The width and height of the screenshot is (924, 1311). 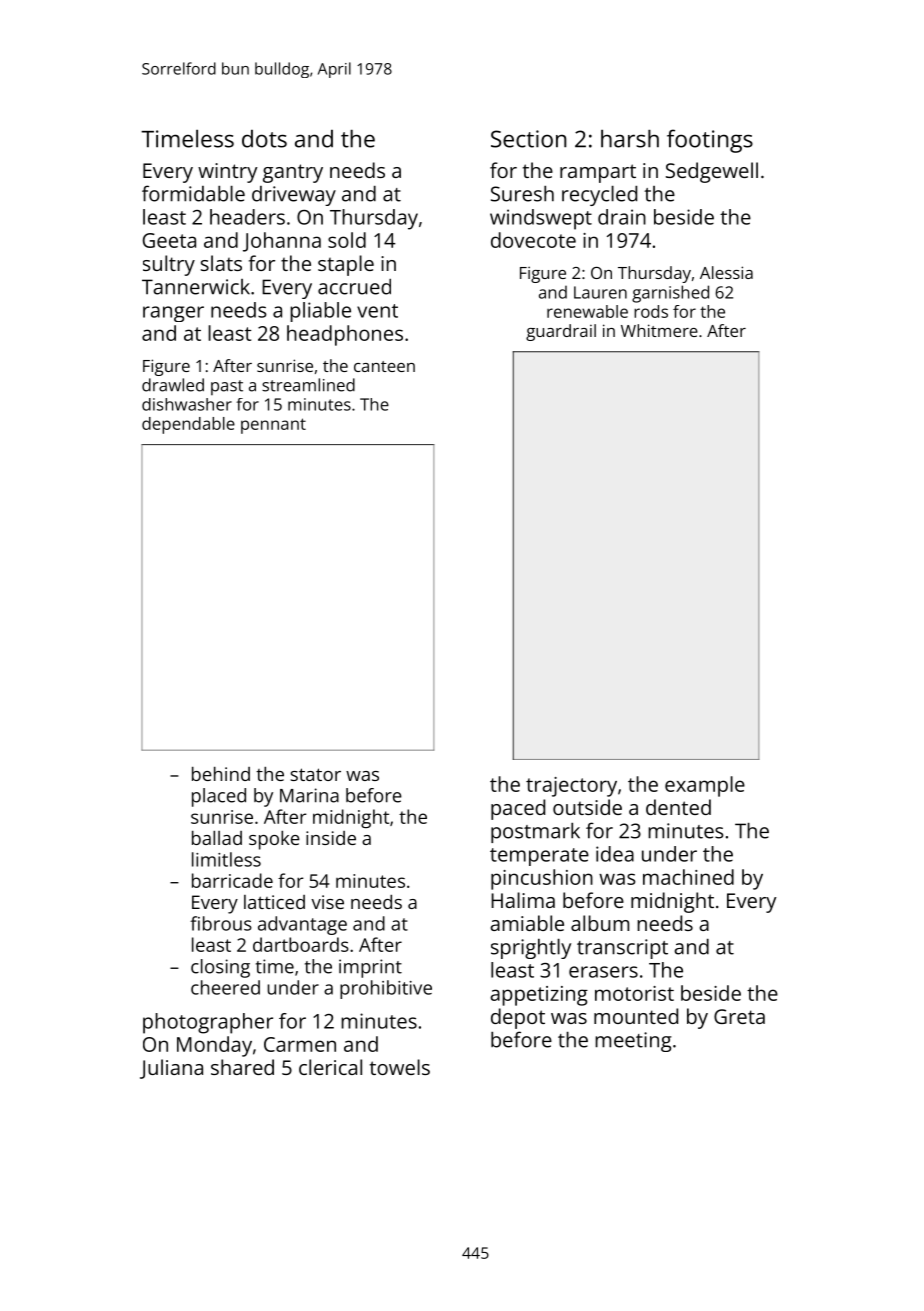 I want to click on canteen, so click(x=384, y=366).
